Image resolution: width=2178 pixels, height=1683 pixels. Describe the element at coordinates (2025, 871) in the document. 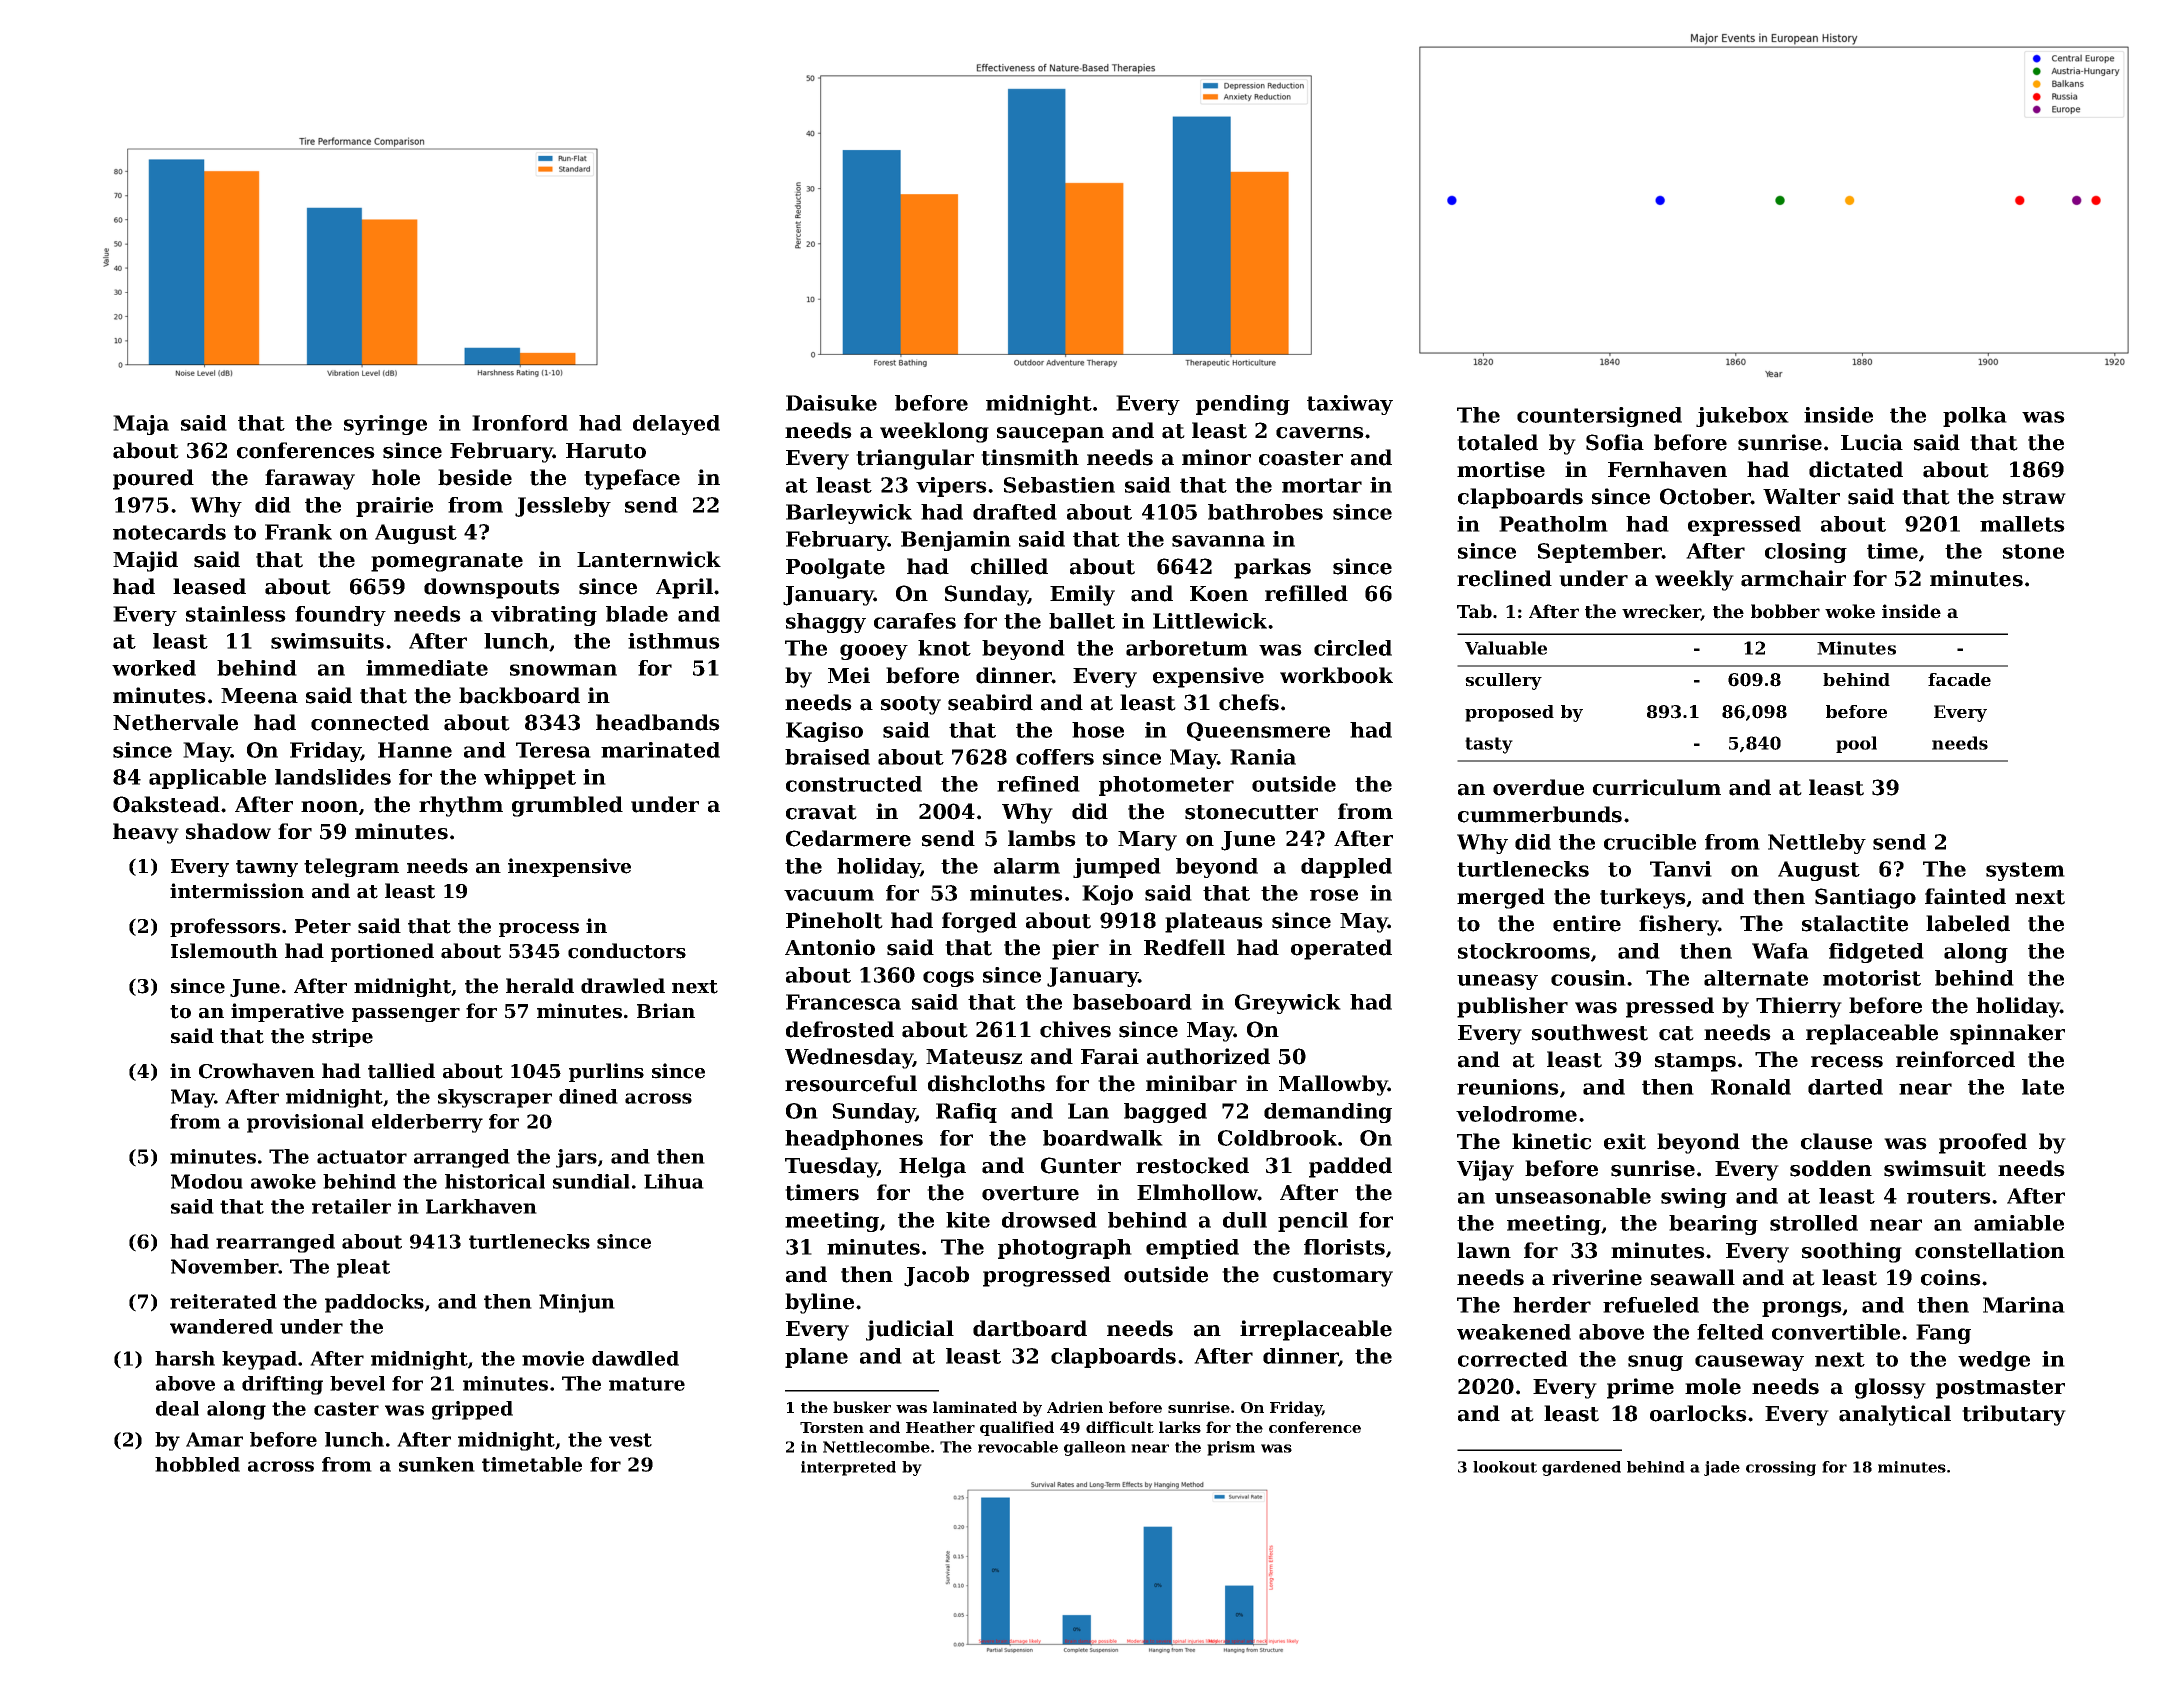

I see `system` at that location.
